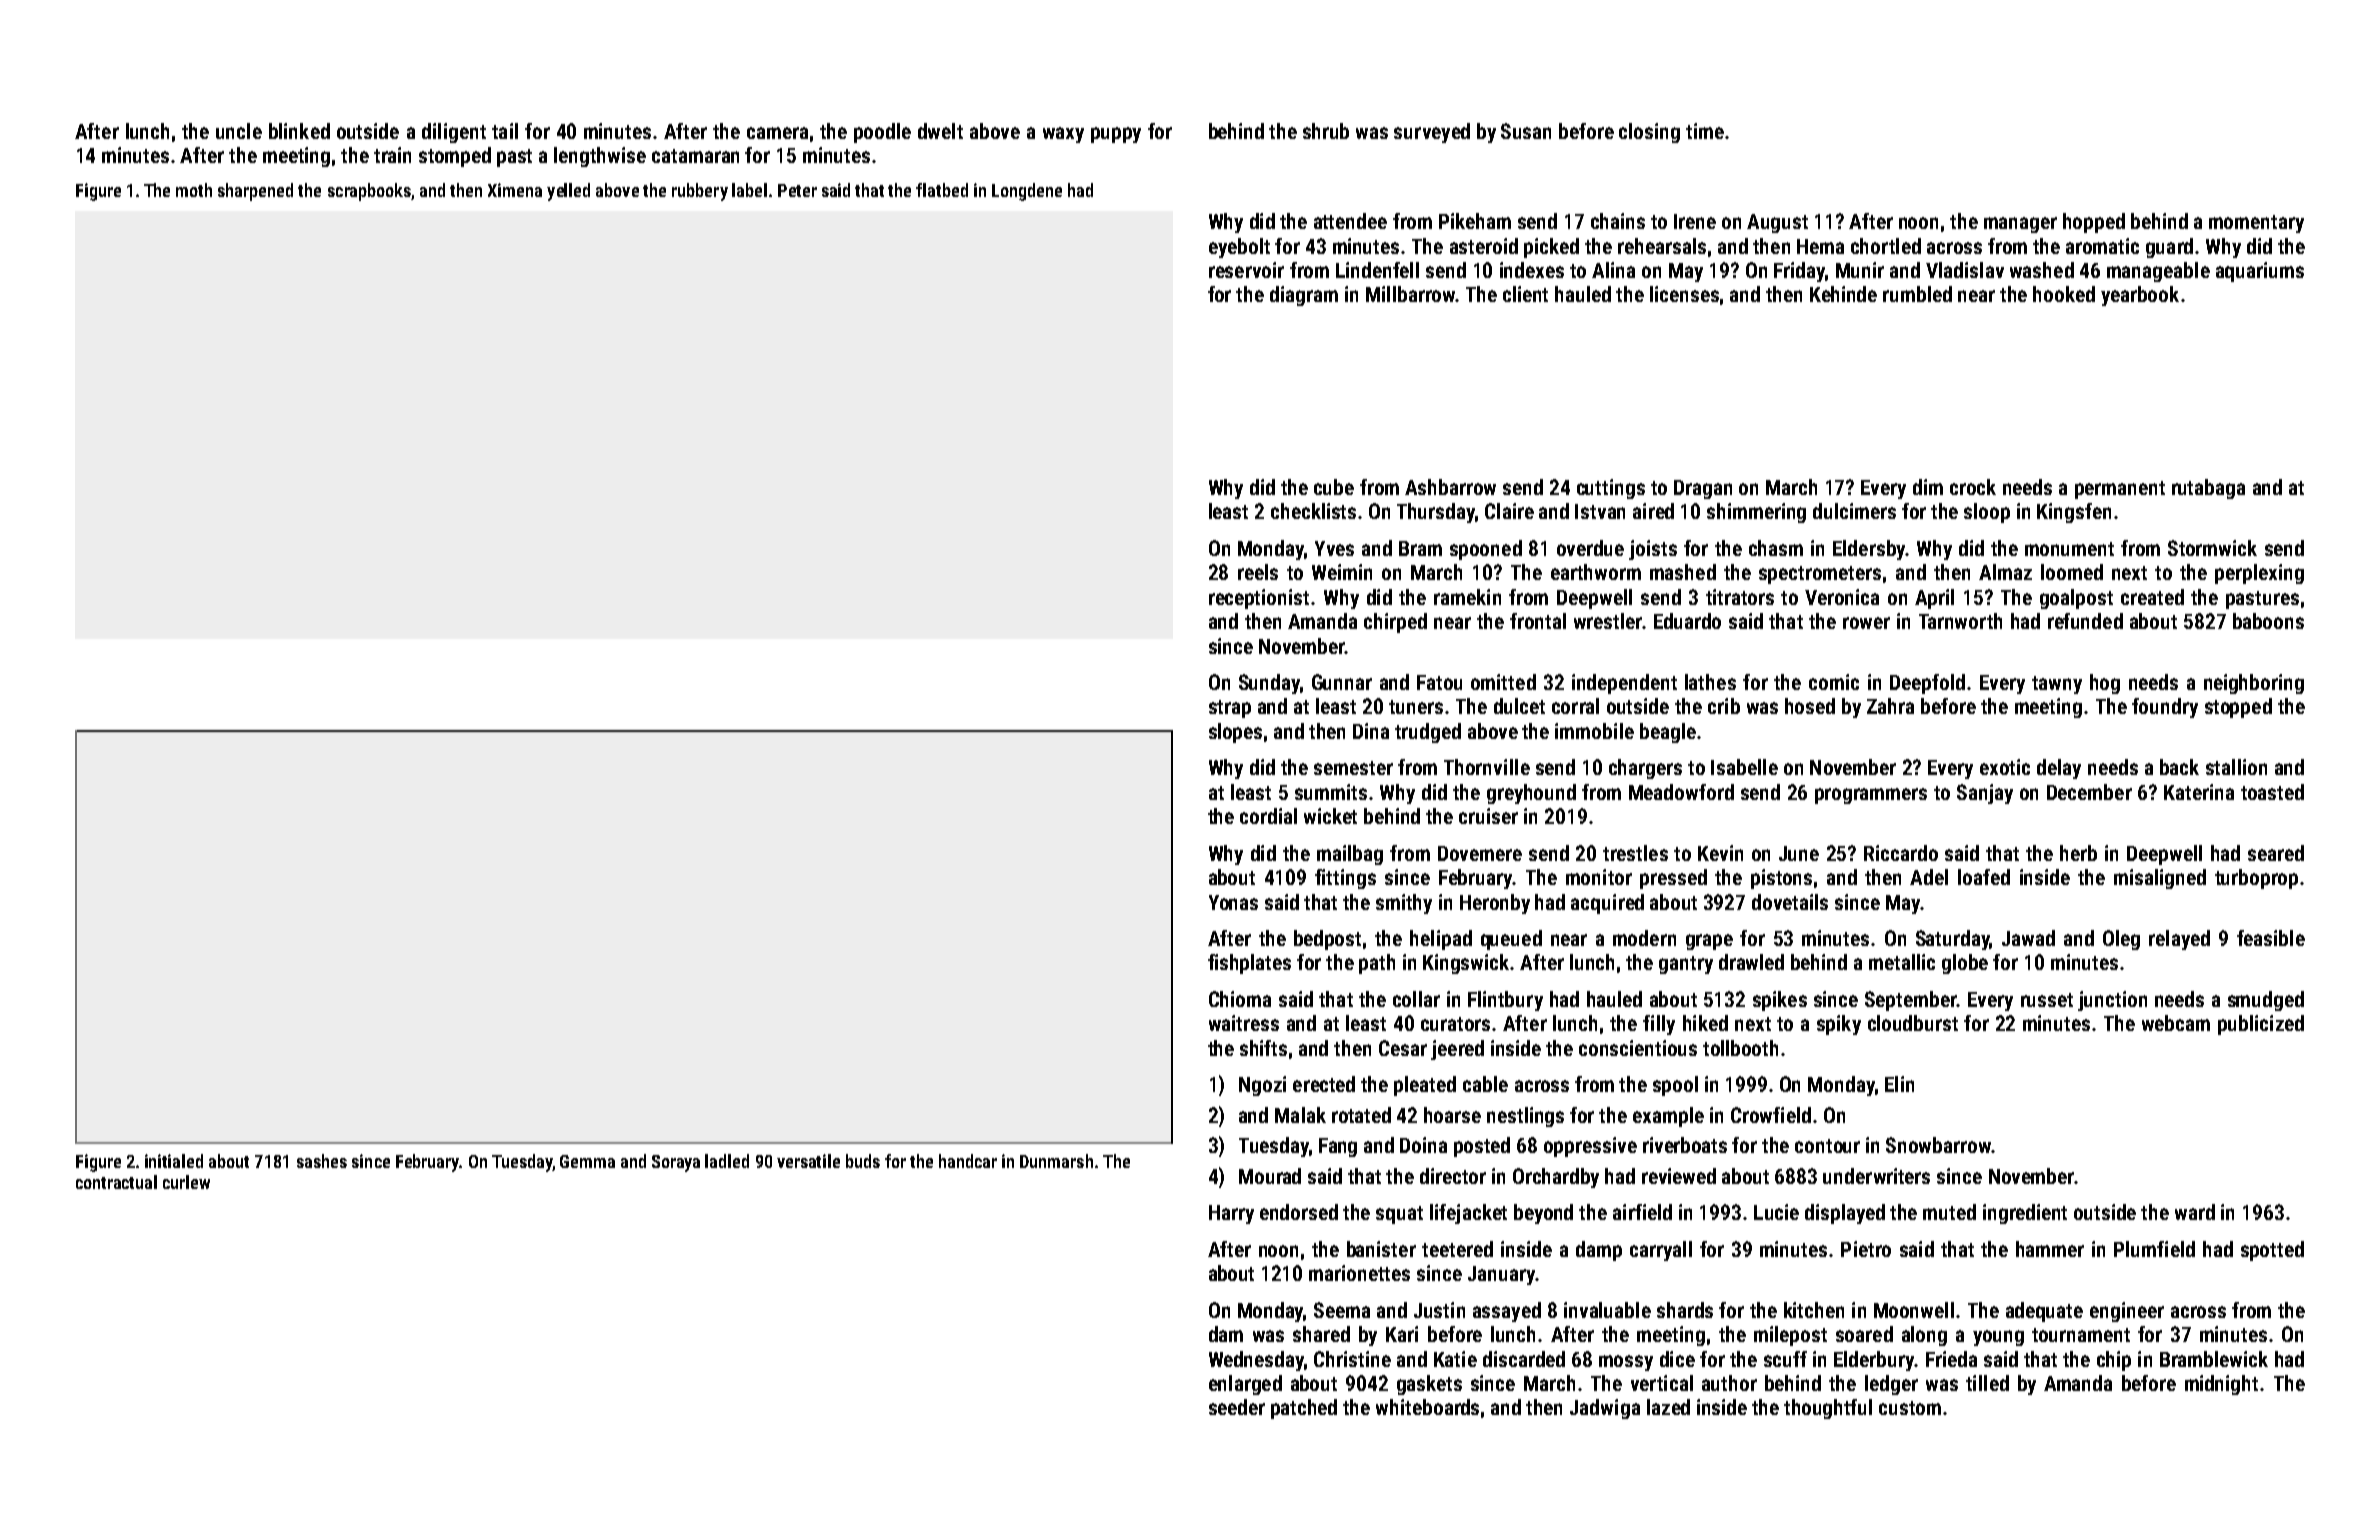  Describe the element at coordinates (2127, 1312) in the page. I see `engineer` at that location.
